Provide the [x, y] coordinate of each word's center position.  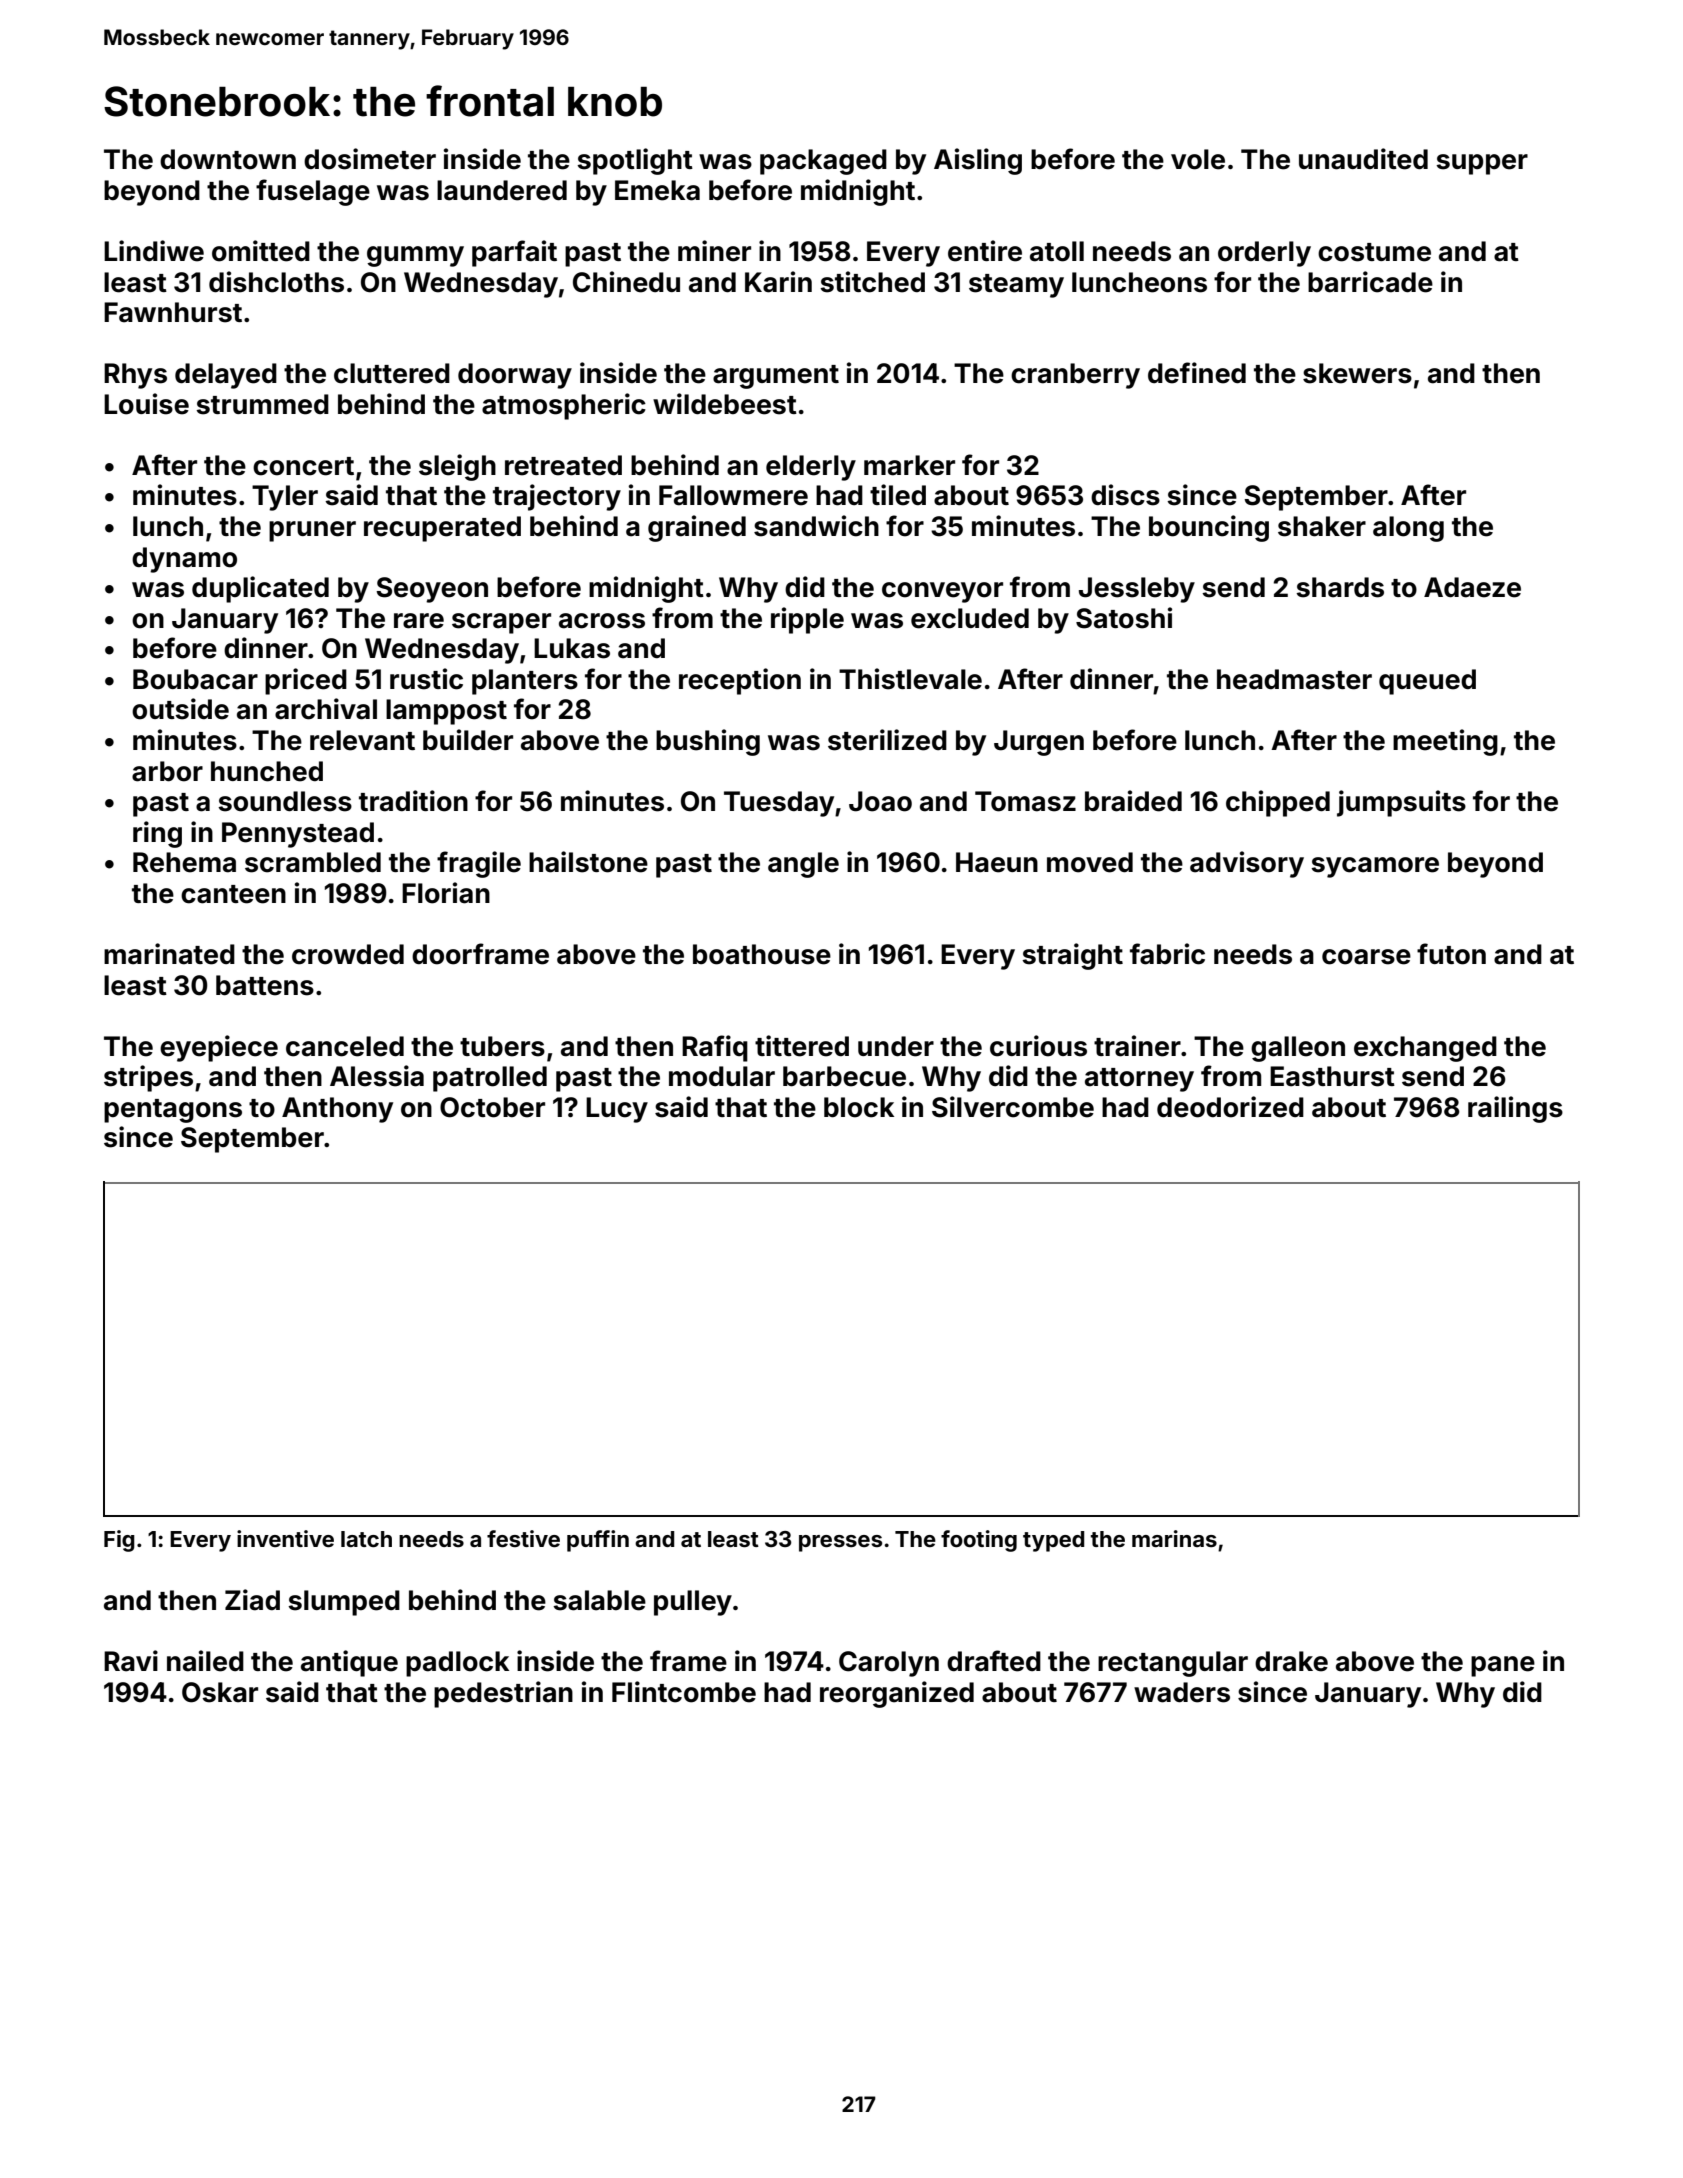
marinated [169, 954]
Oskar [220, 1692]
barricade [1370, 282]
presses [840, 1543]
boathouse [762, 954]
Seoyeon [432, 590]
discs [1125, 495]
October [492, 1107]
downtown [228, 159]
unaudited [1363, 159]
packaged [823, 162]
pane [1503, 1666]
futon [1451, 954]
